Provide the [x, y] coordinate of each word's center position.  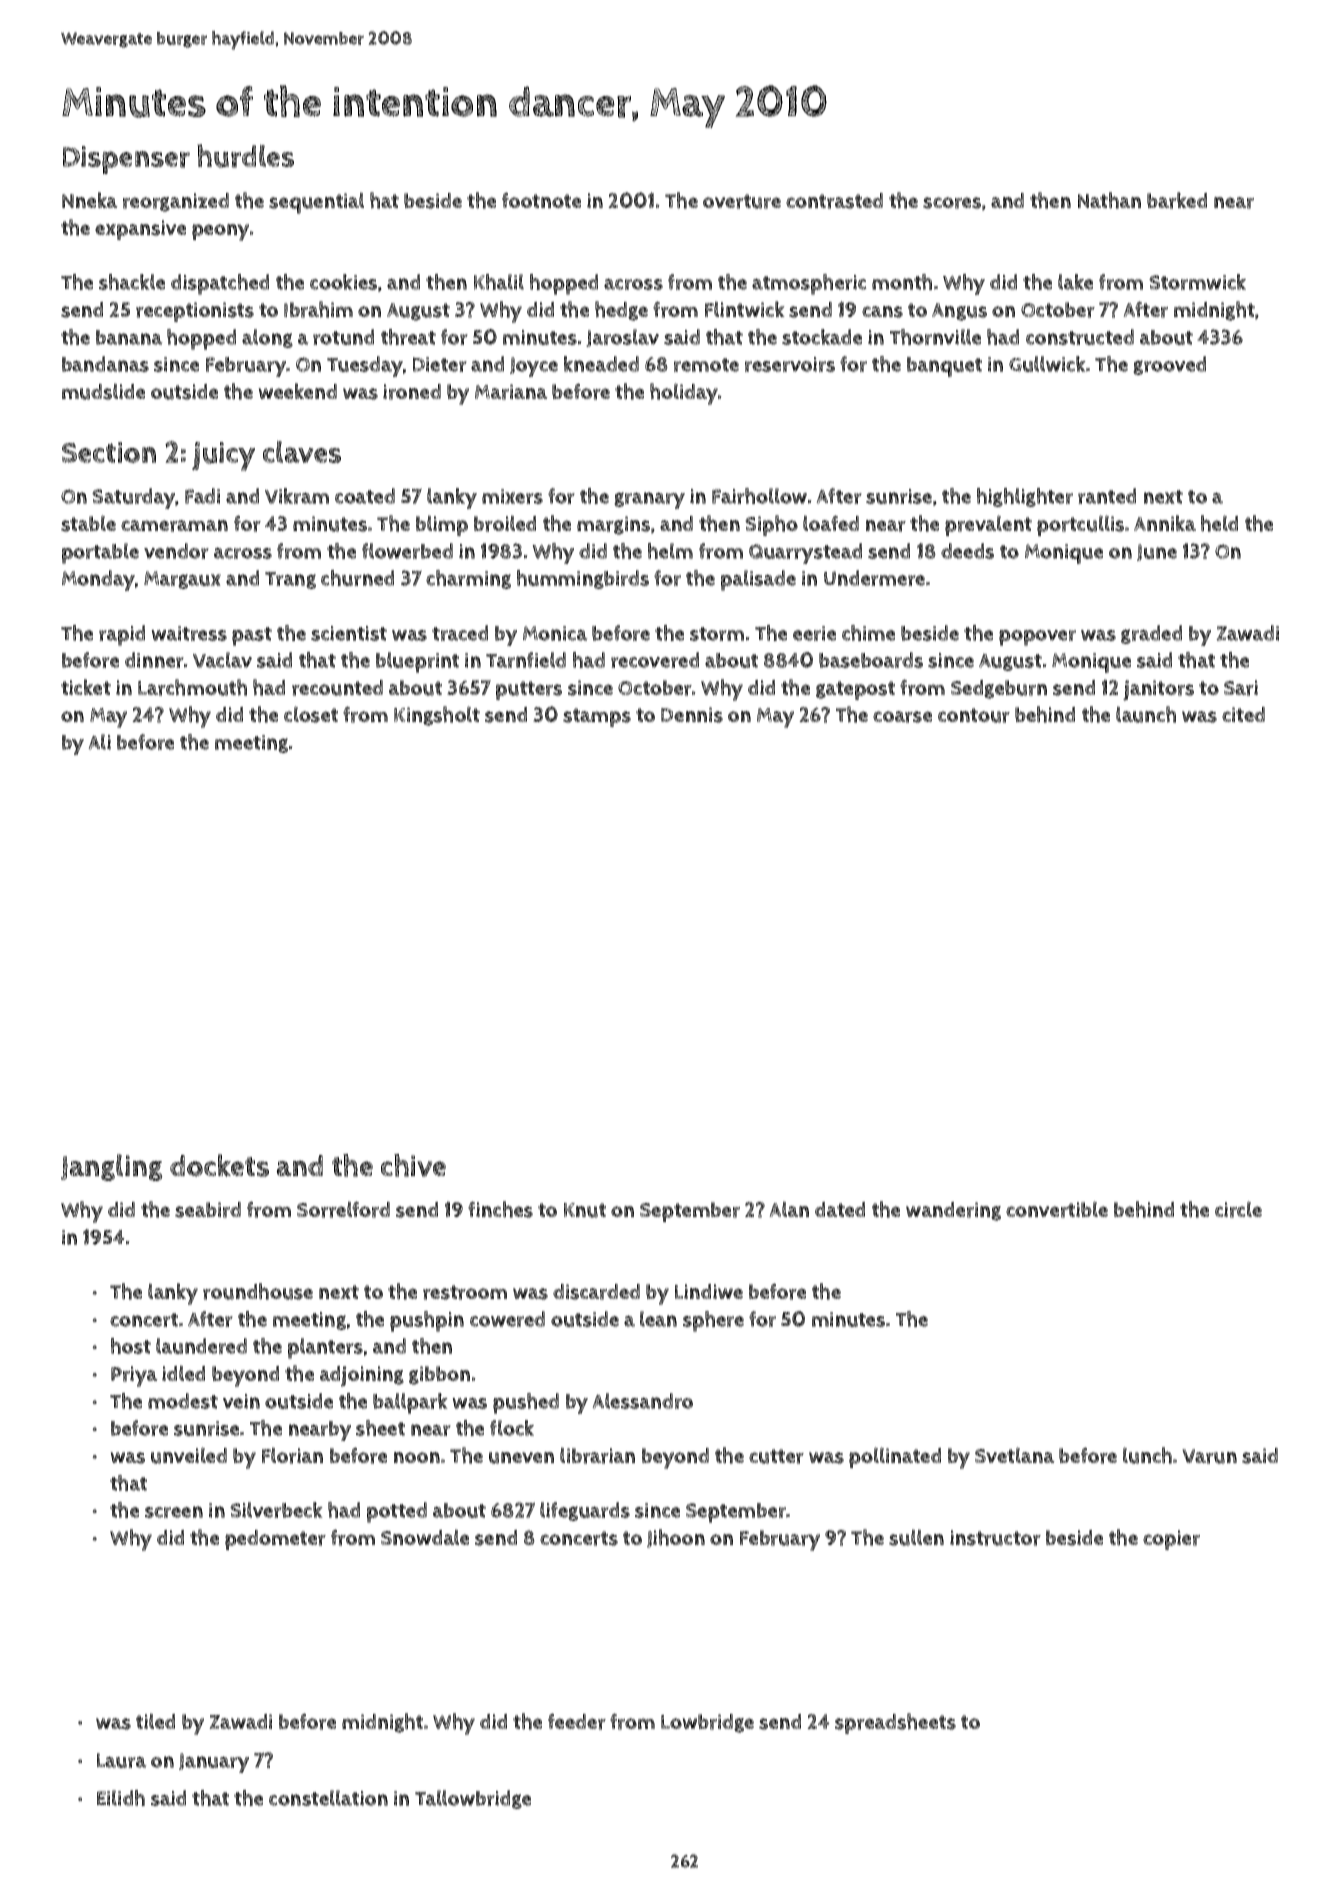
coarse [902, 717]
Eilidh [121, 1798]
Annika [1165, 523]
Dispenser [126, 160]
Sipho [771, 525]
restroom [465, 1292]
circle [1238, 1209]
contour [974, 715]
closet [311, 714]
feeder [577, 1721]
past [252, 636]
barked [1177, 200]
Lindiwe [709, 1291]
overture [742, 201]
